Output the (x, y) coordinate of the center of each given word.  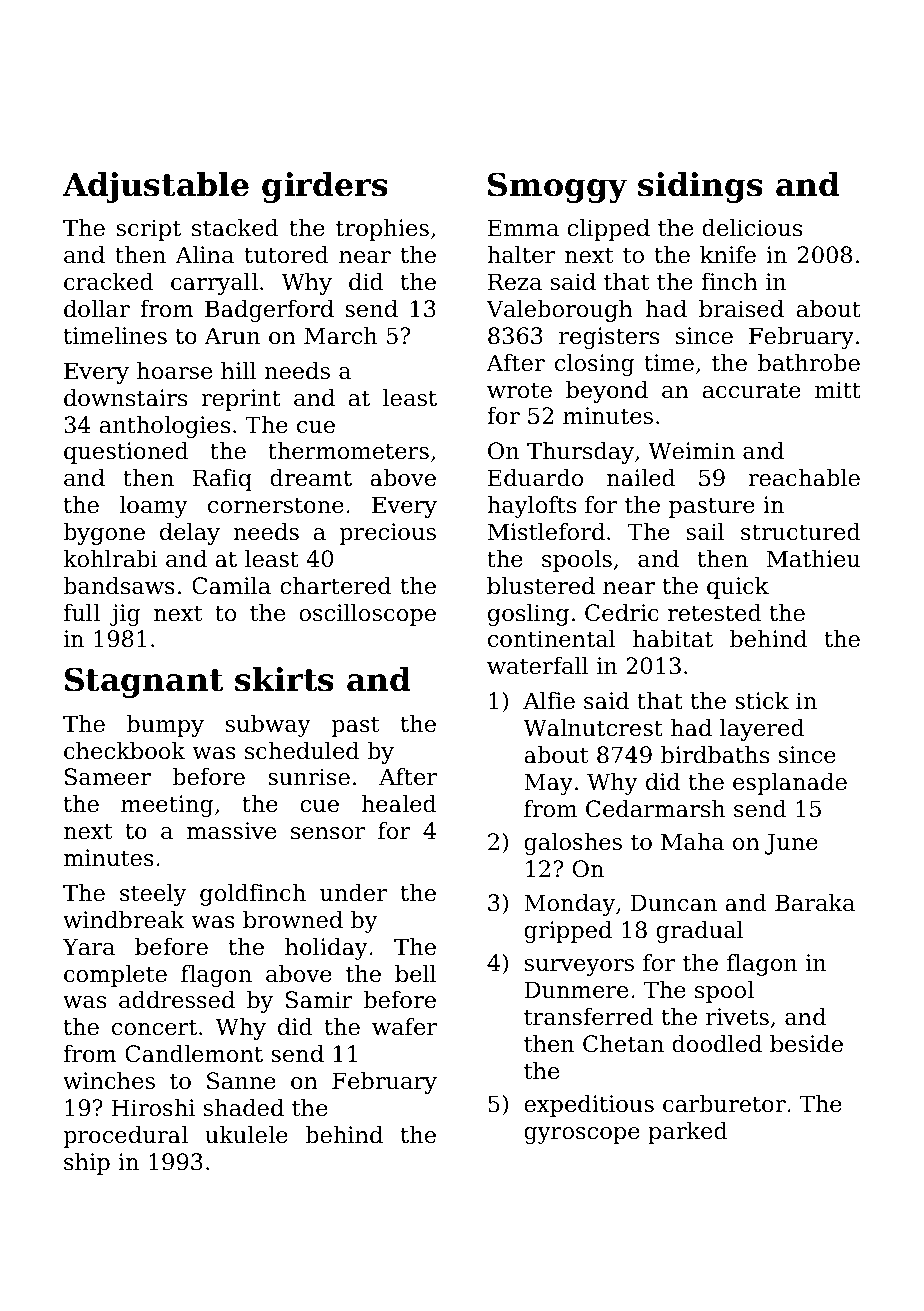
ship (87, 1164)
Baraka (815, 903)
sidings (700, 187)
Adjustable (155, 187)
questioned (126, 453)
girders (325, 187)
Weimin (691, 451)
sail (706, 532)
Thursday (580, 453)
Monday (569, 905)
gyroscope (582, 1135)
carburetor (724, 1104)
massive (231, 831)
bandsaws (119, 586)
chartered (335, 586)
